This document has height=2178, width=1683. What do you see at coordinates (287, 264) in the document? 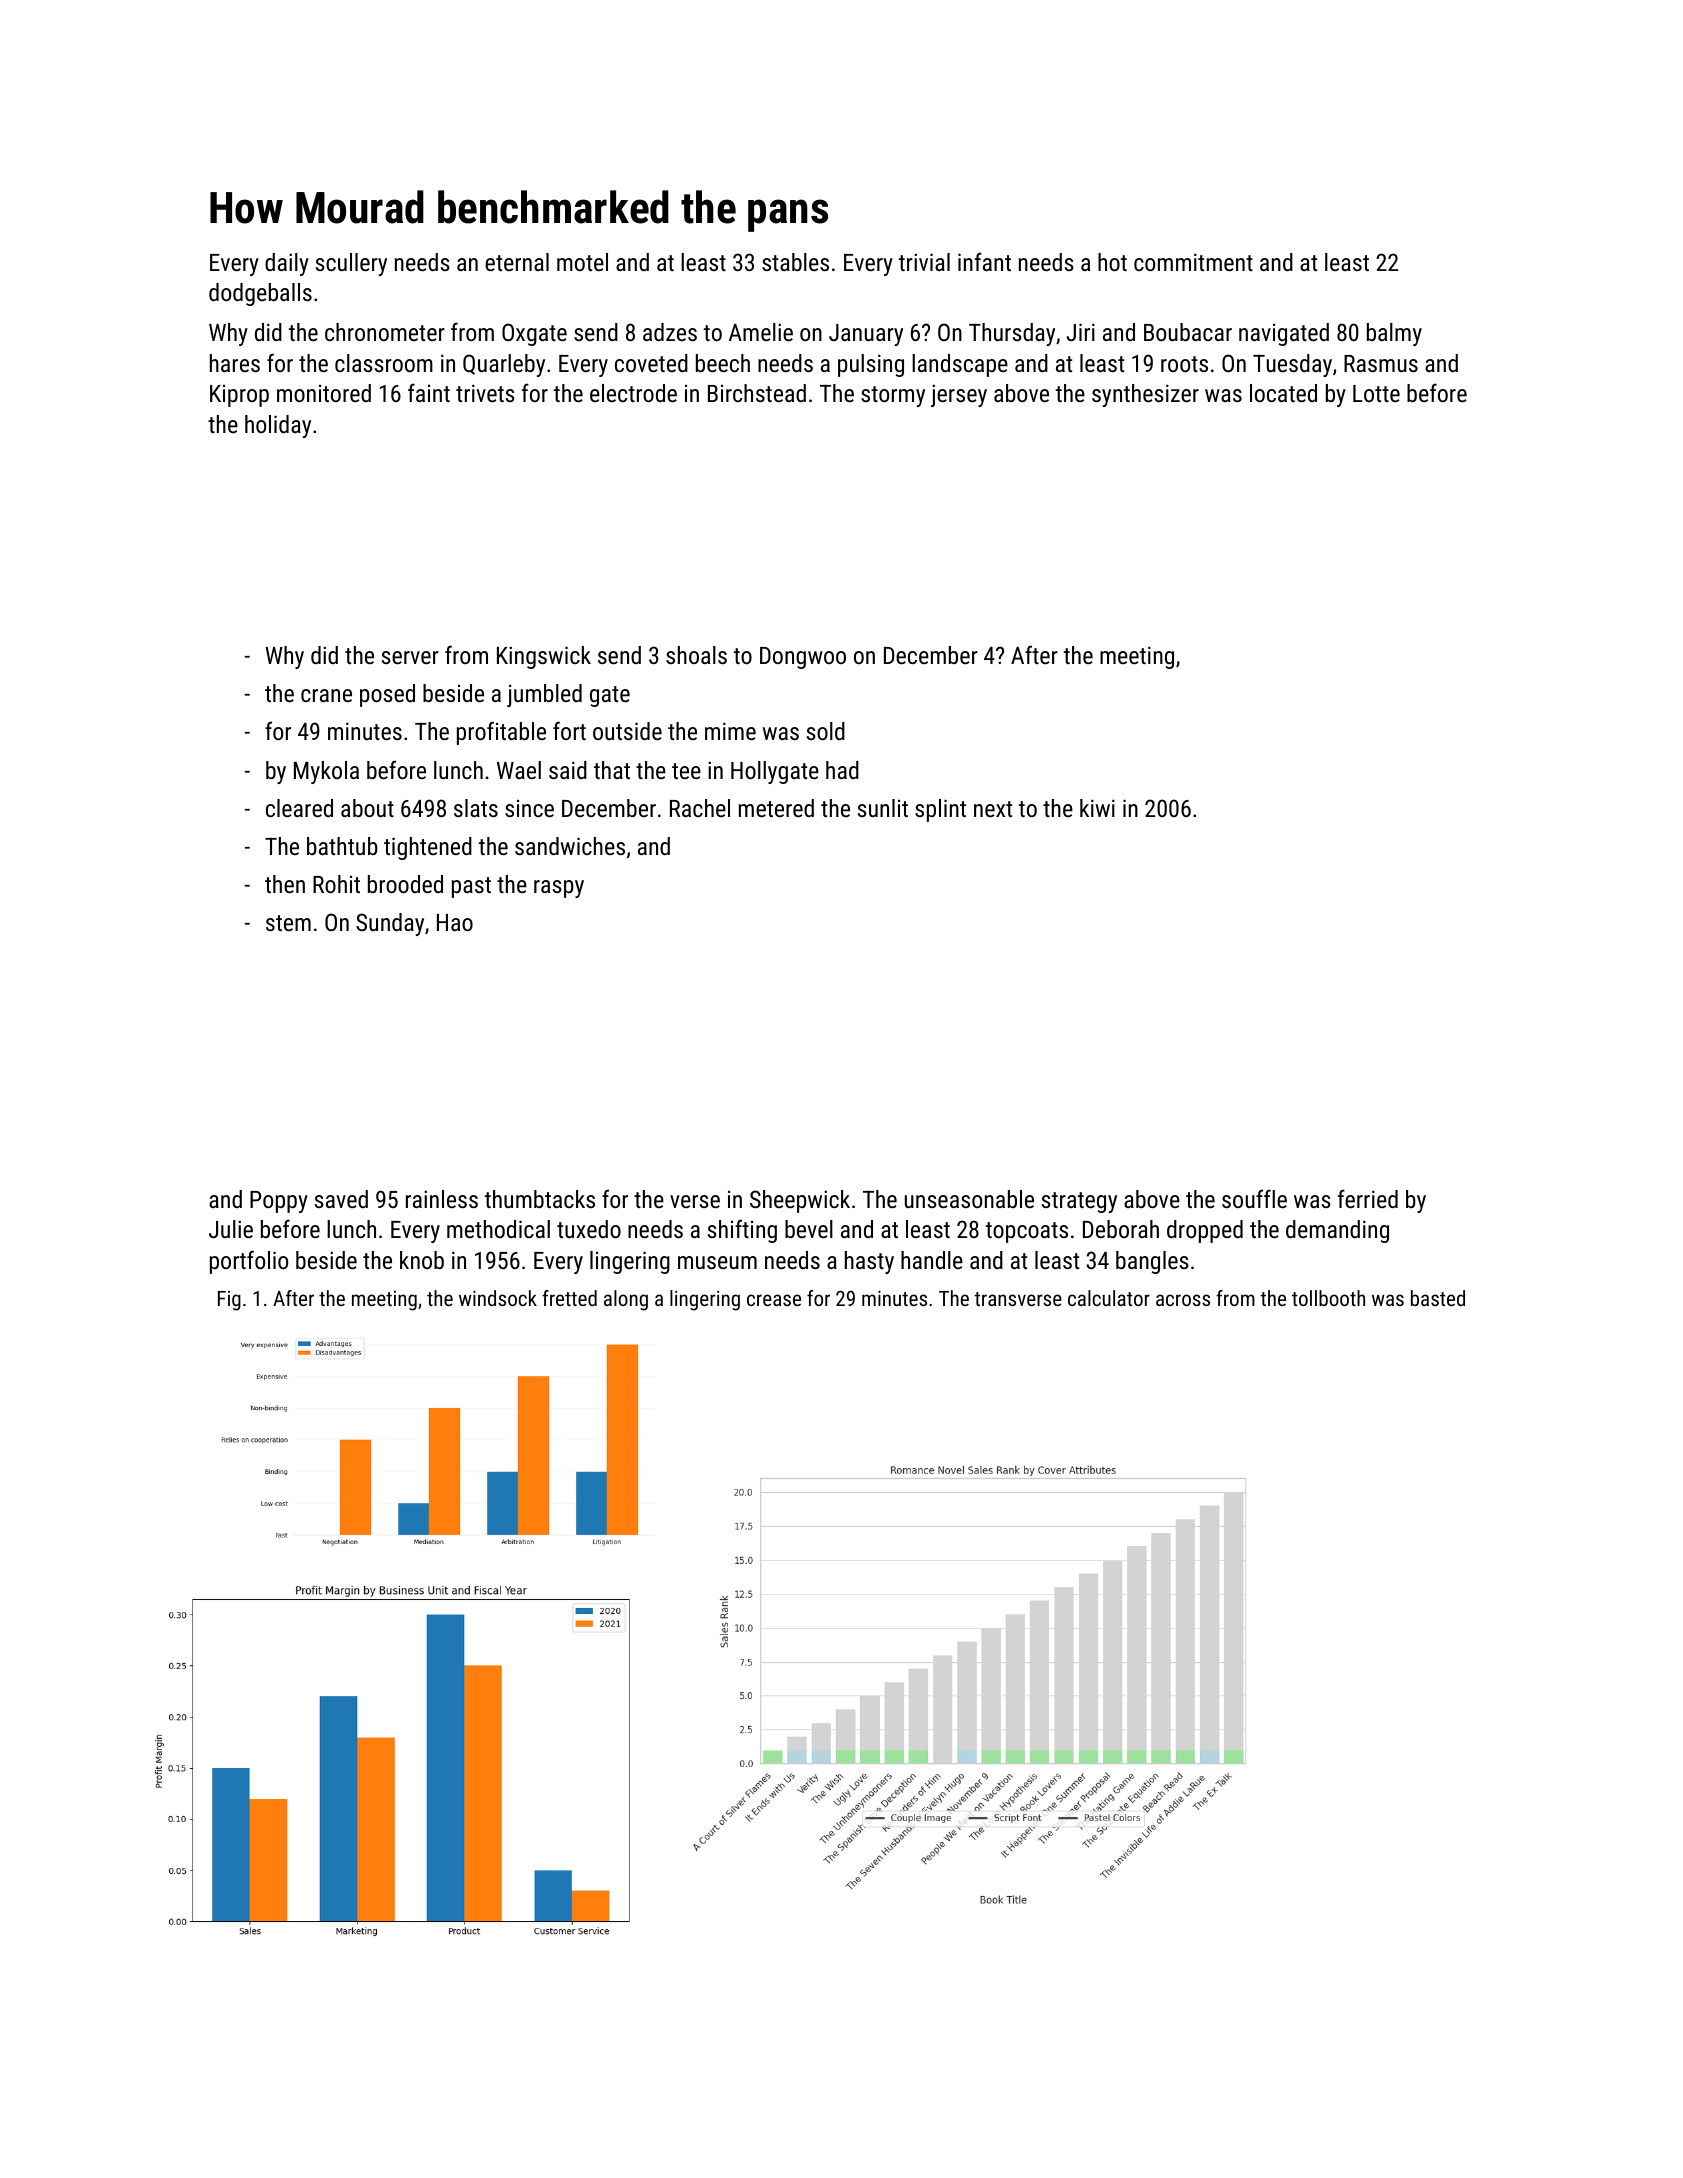
I see `daily` at bounding box center [287, 264].
